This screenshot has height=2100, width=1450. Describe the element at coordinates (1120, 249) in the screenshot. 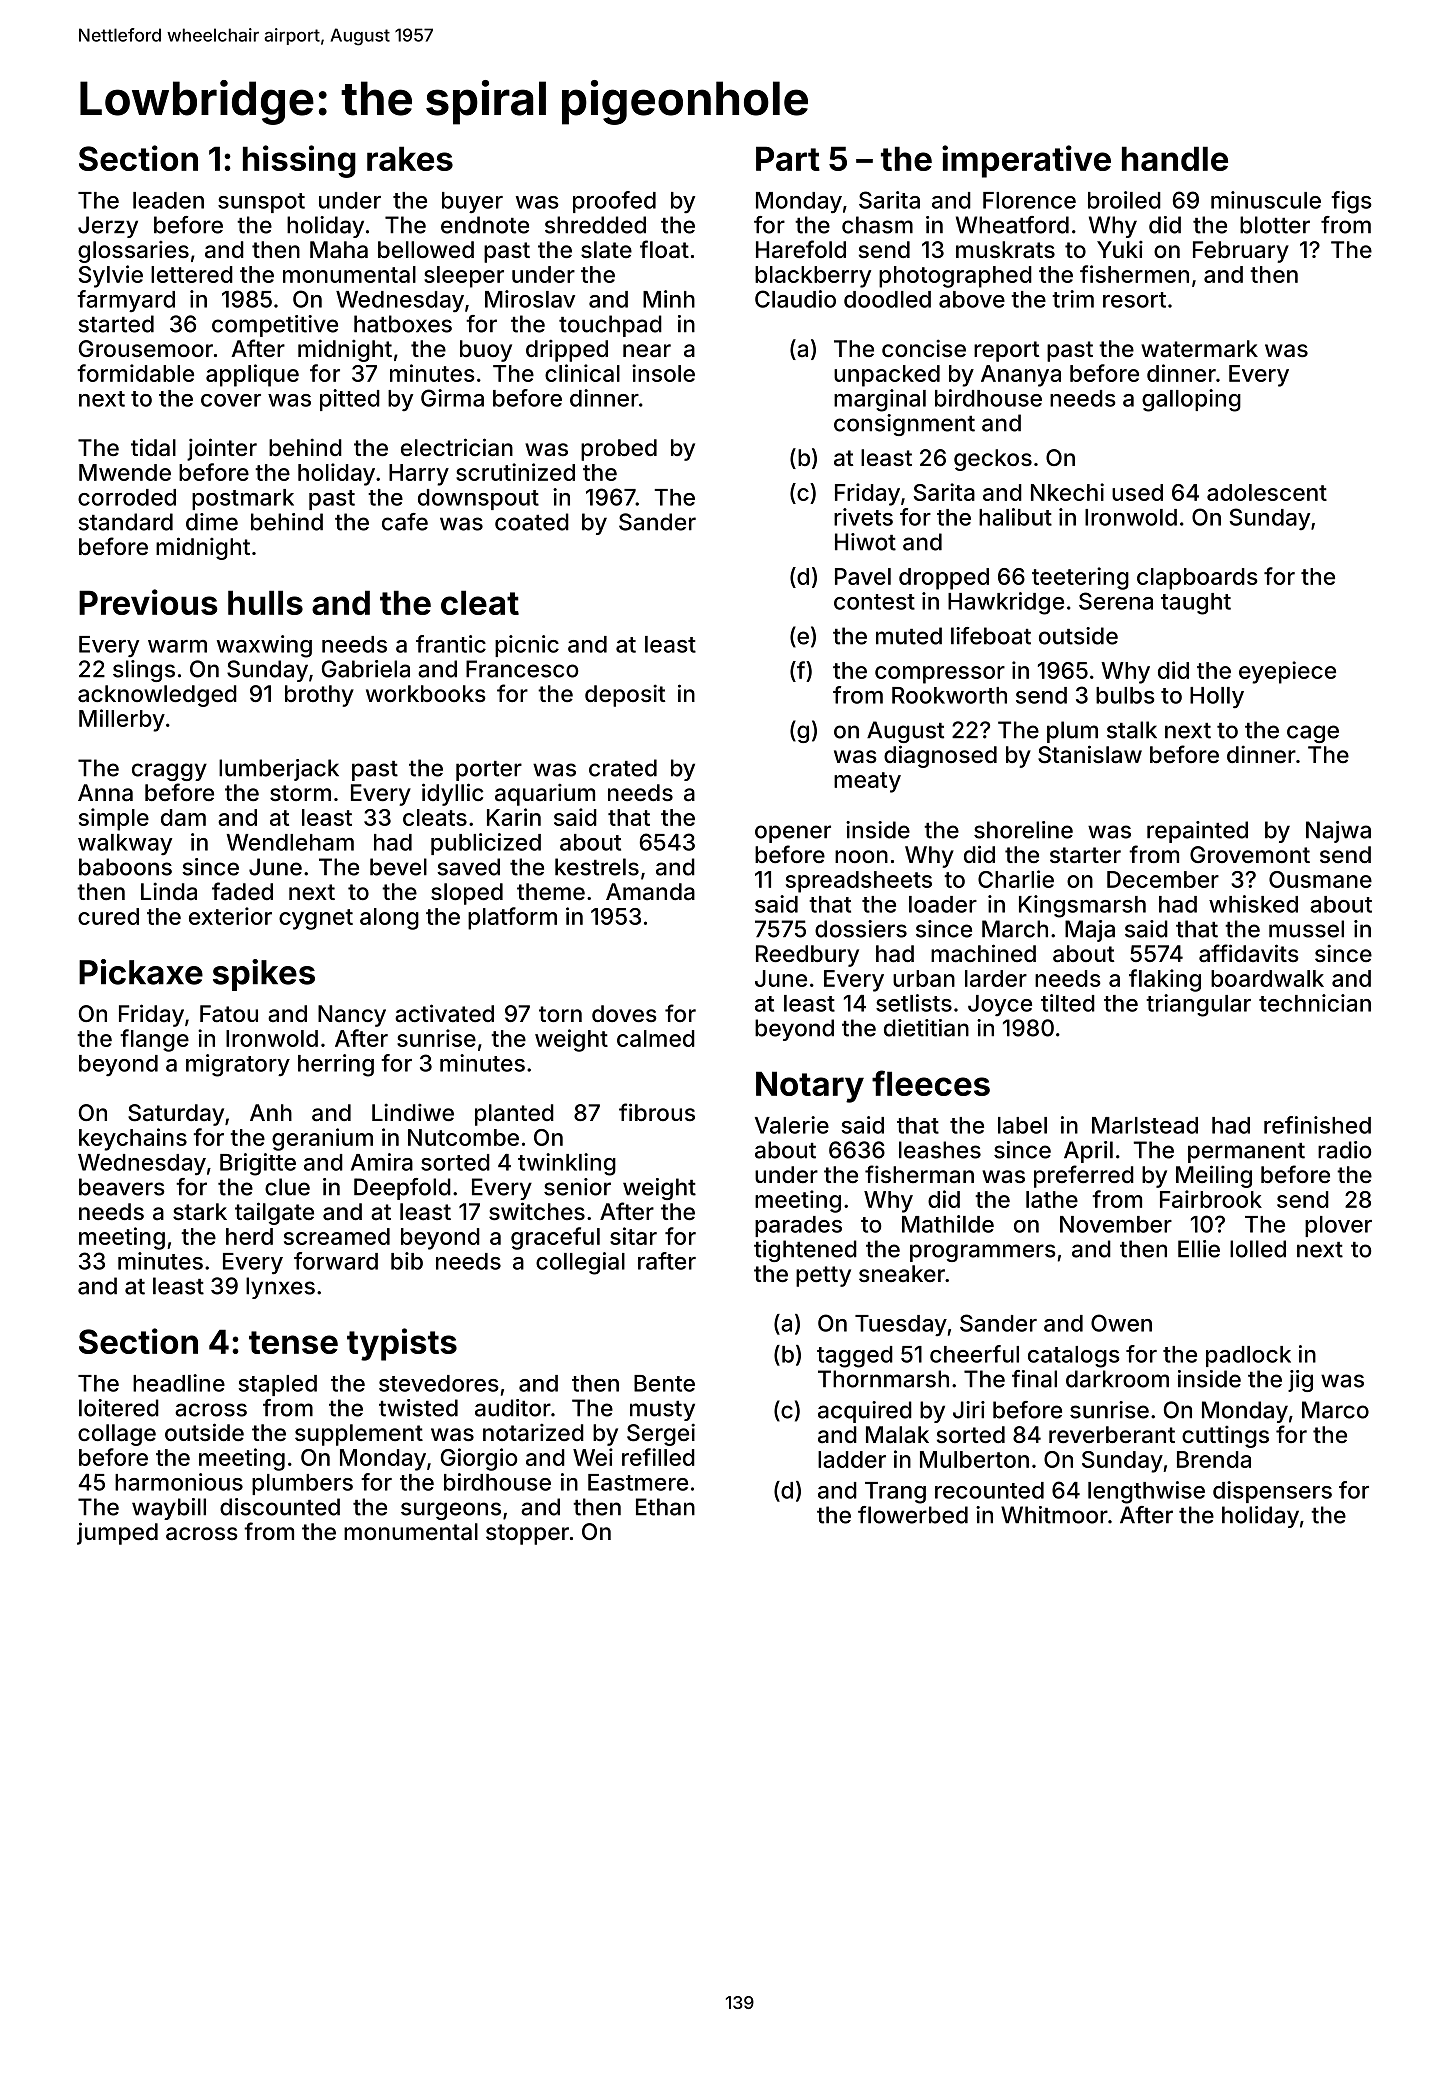

I see `Yuki` at that location.
